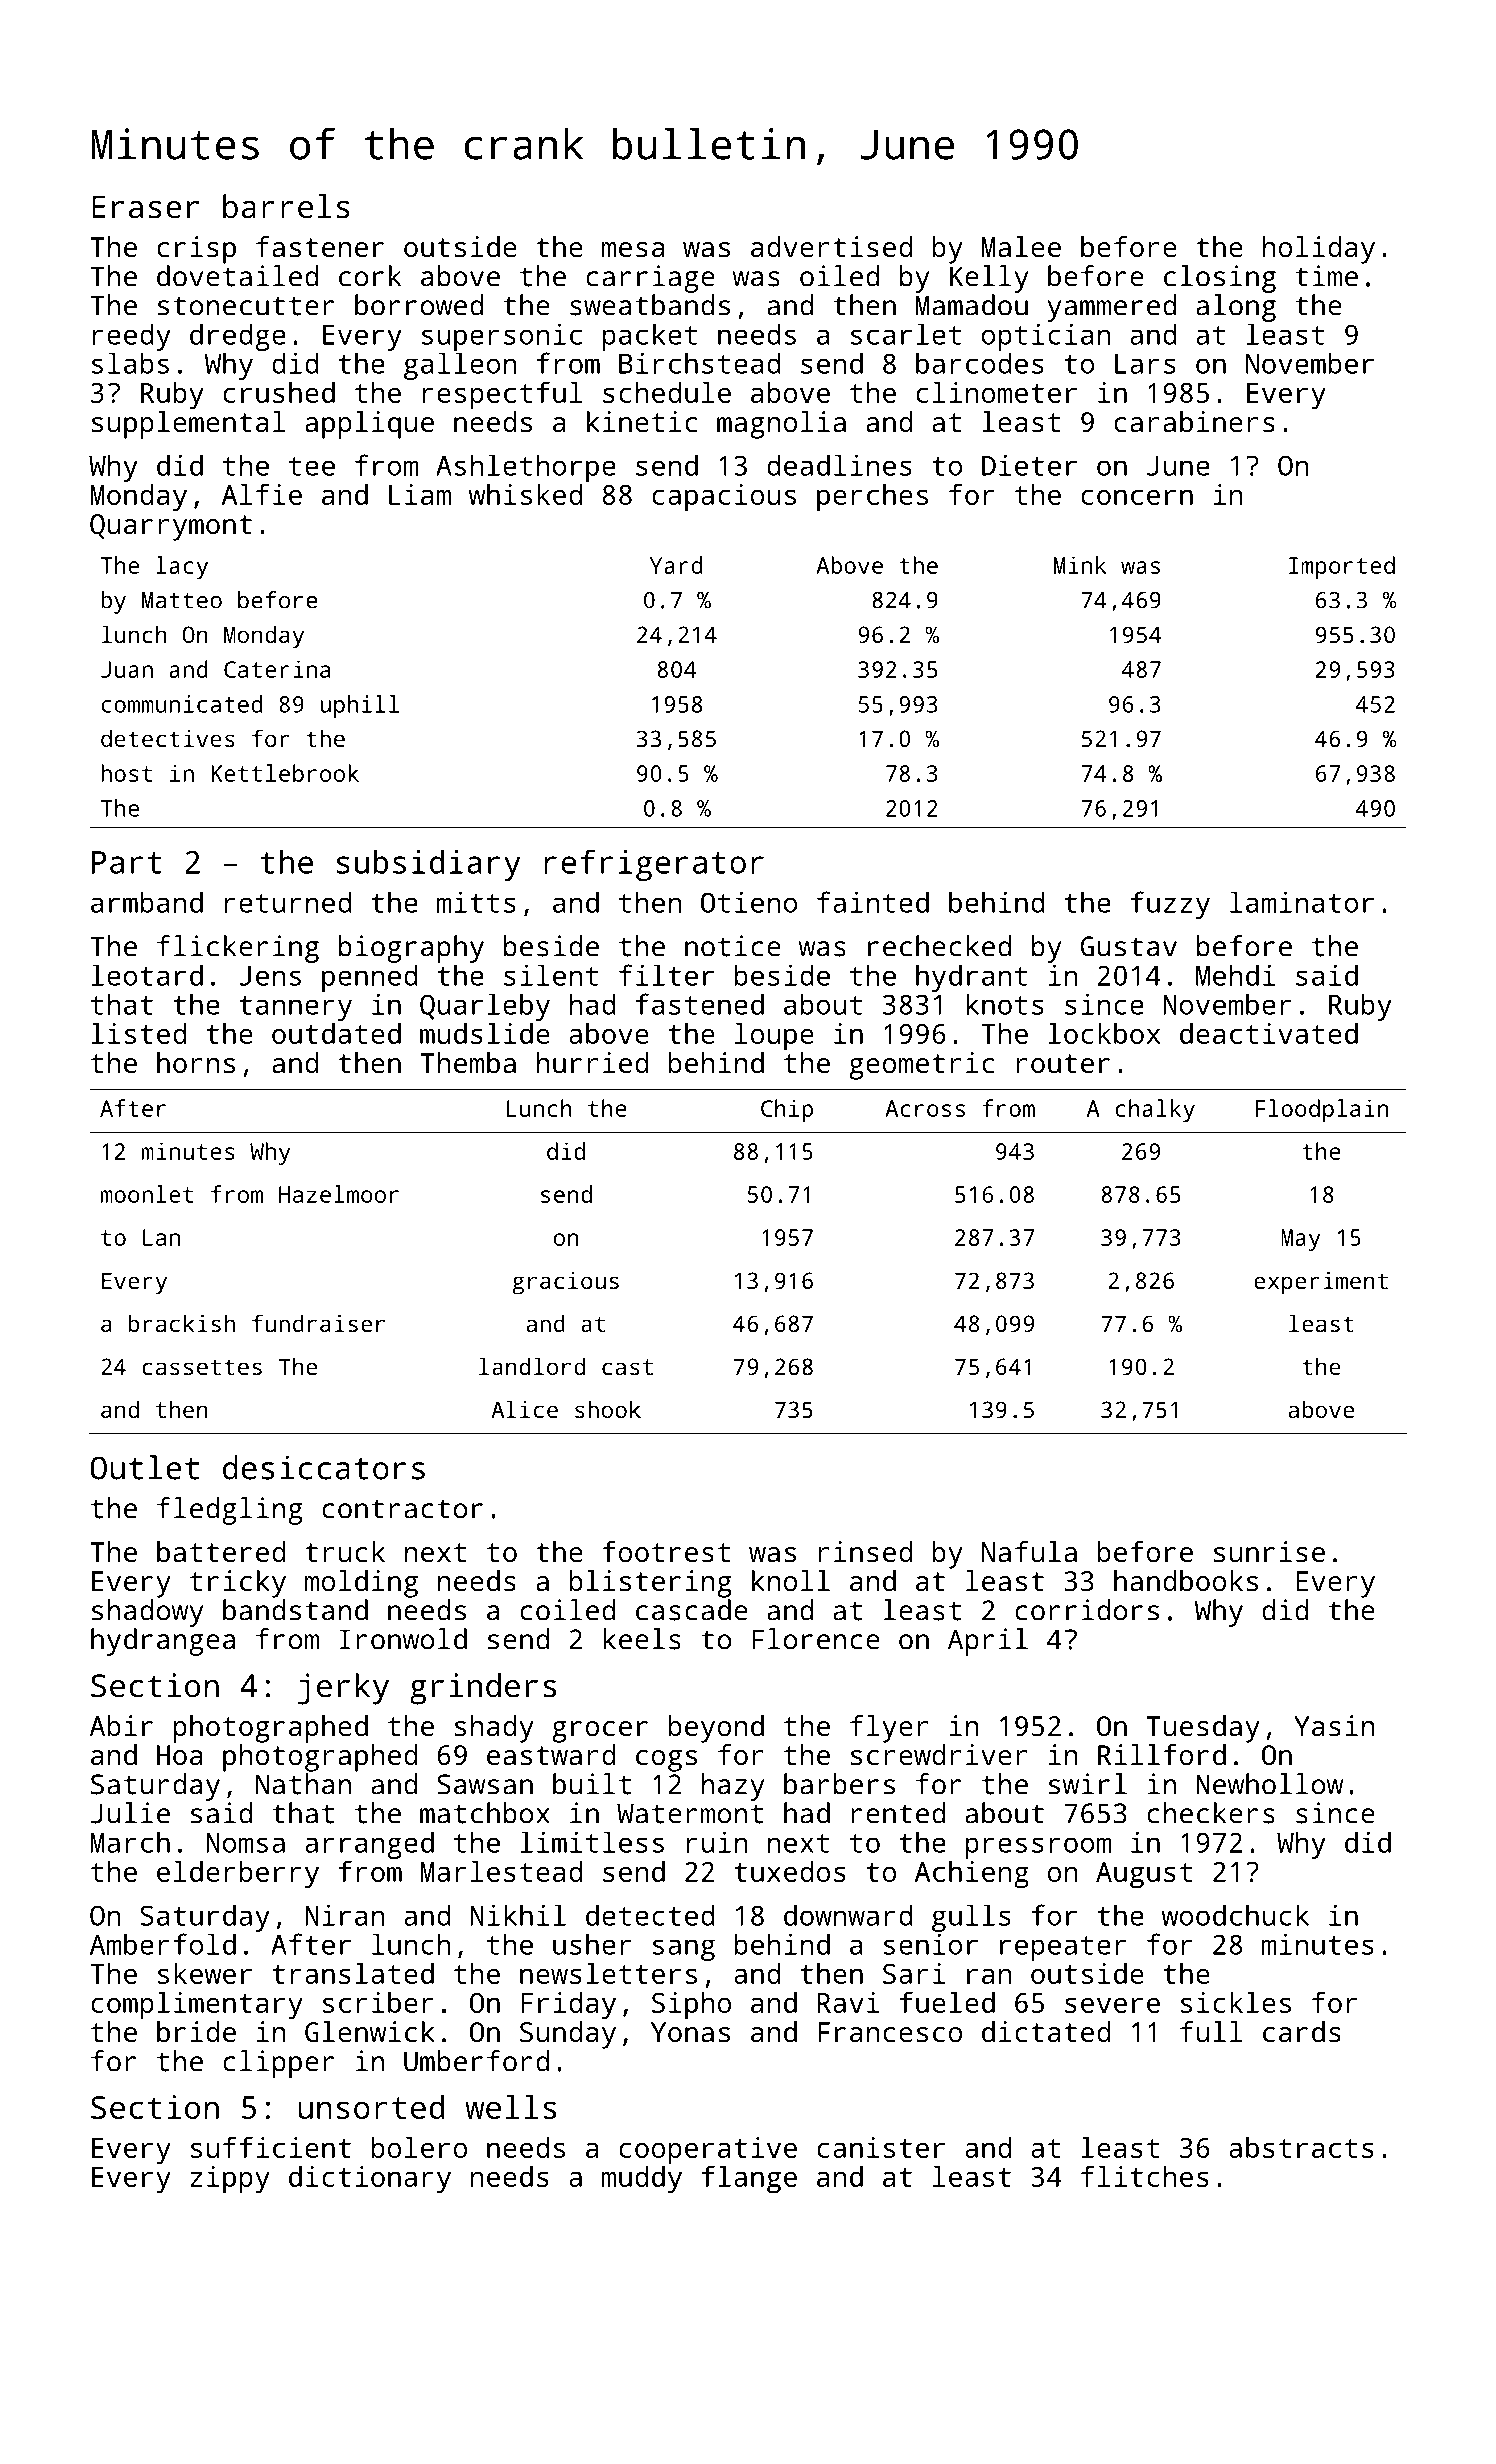  I want to click on tricky, so click(238, 1584).
